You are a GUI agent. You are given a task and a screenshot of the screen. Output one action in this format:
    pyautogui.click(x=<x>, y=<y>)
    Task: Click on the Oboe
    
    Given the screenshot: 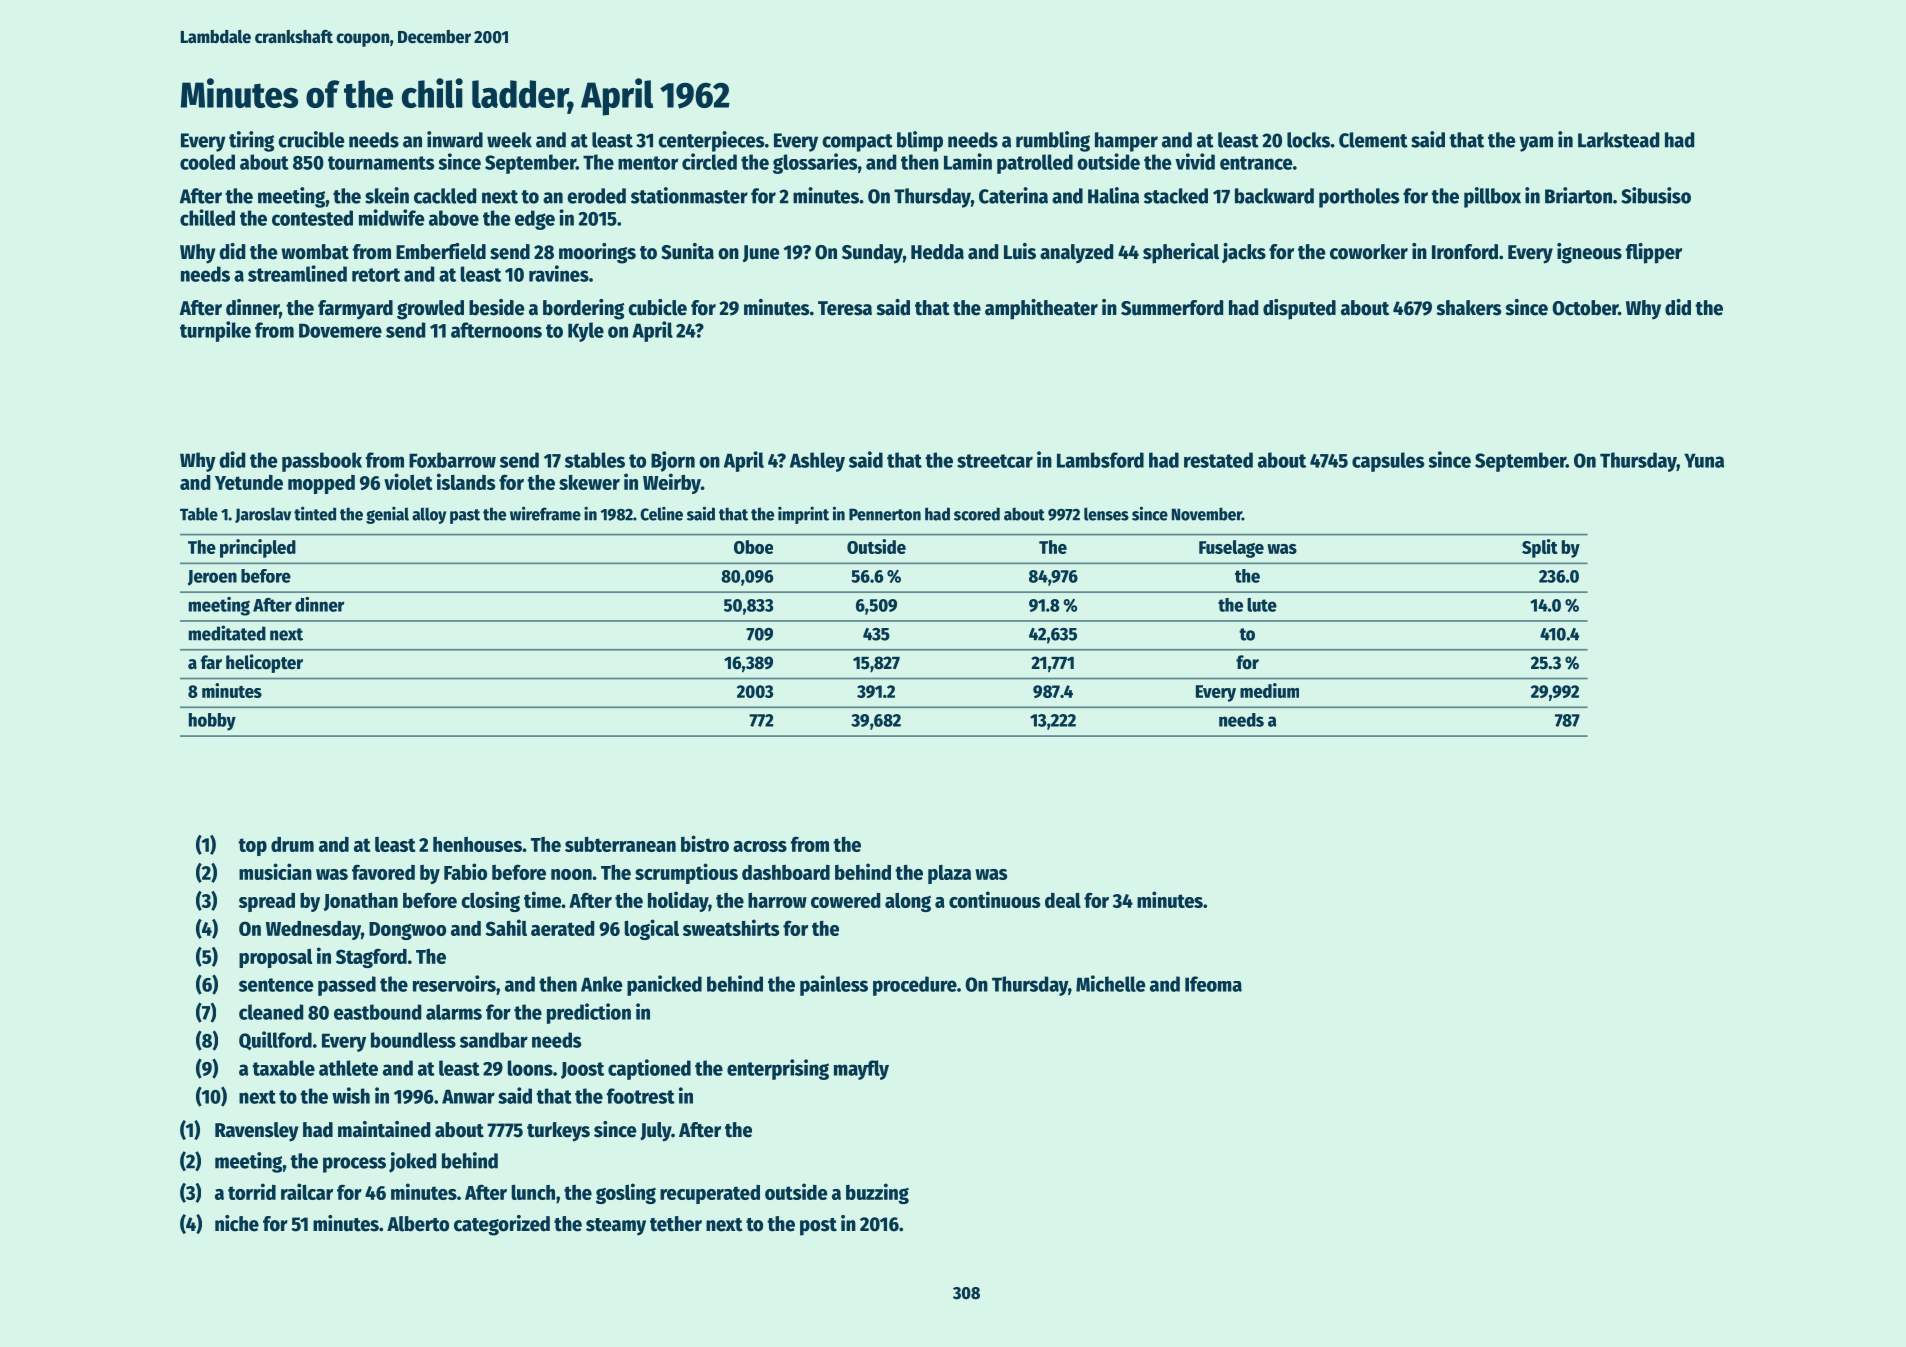 What is the action you would take?
    pyautogui.click(x=753, y=547)
